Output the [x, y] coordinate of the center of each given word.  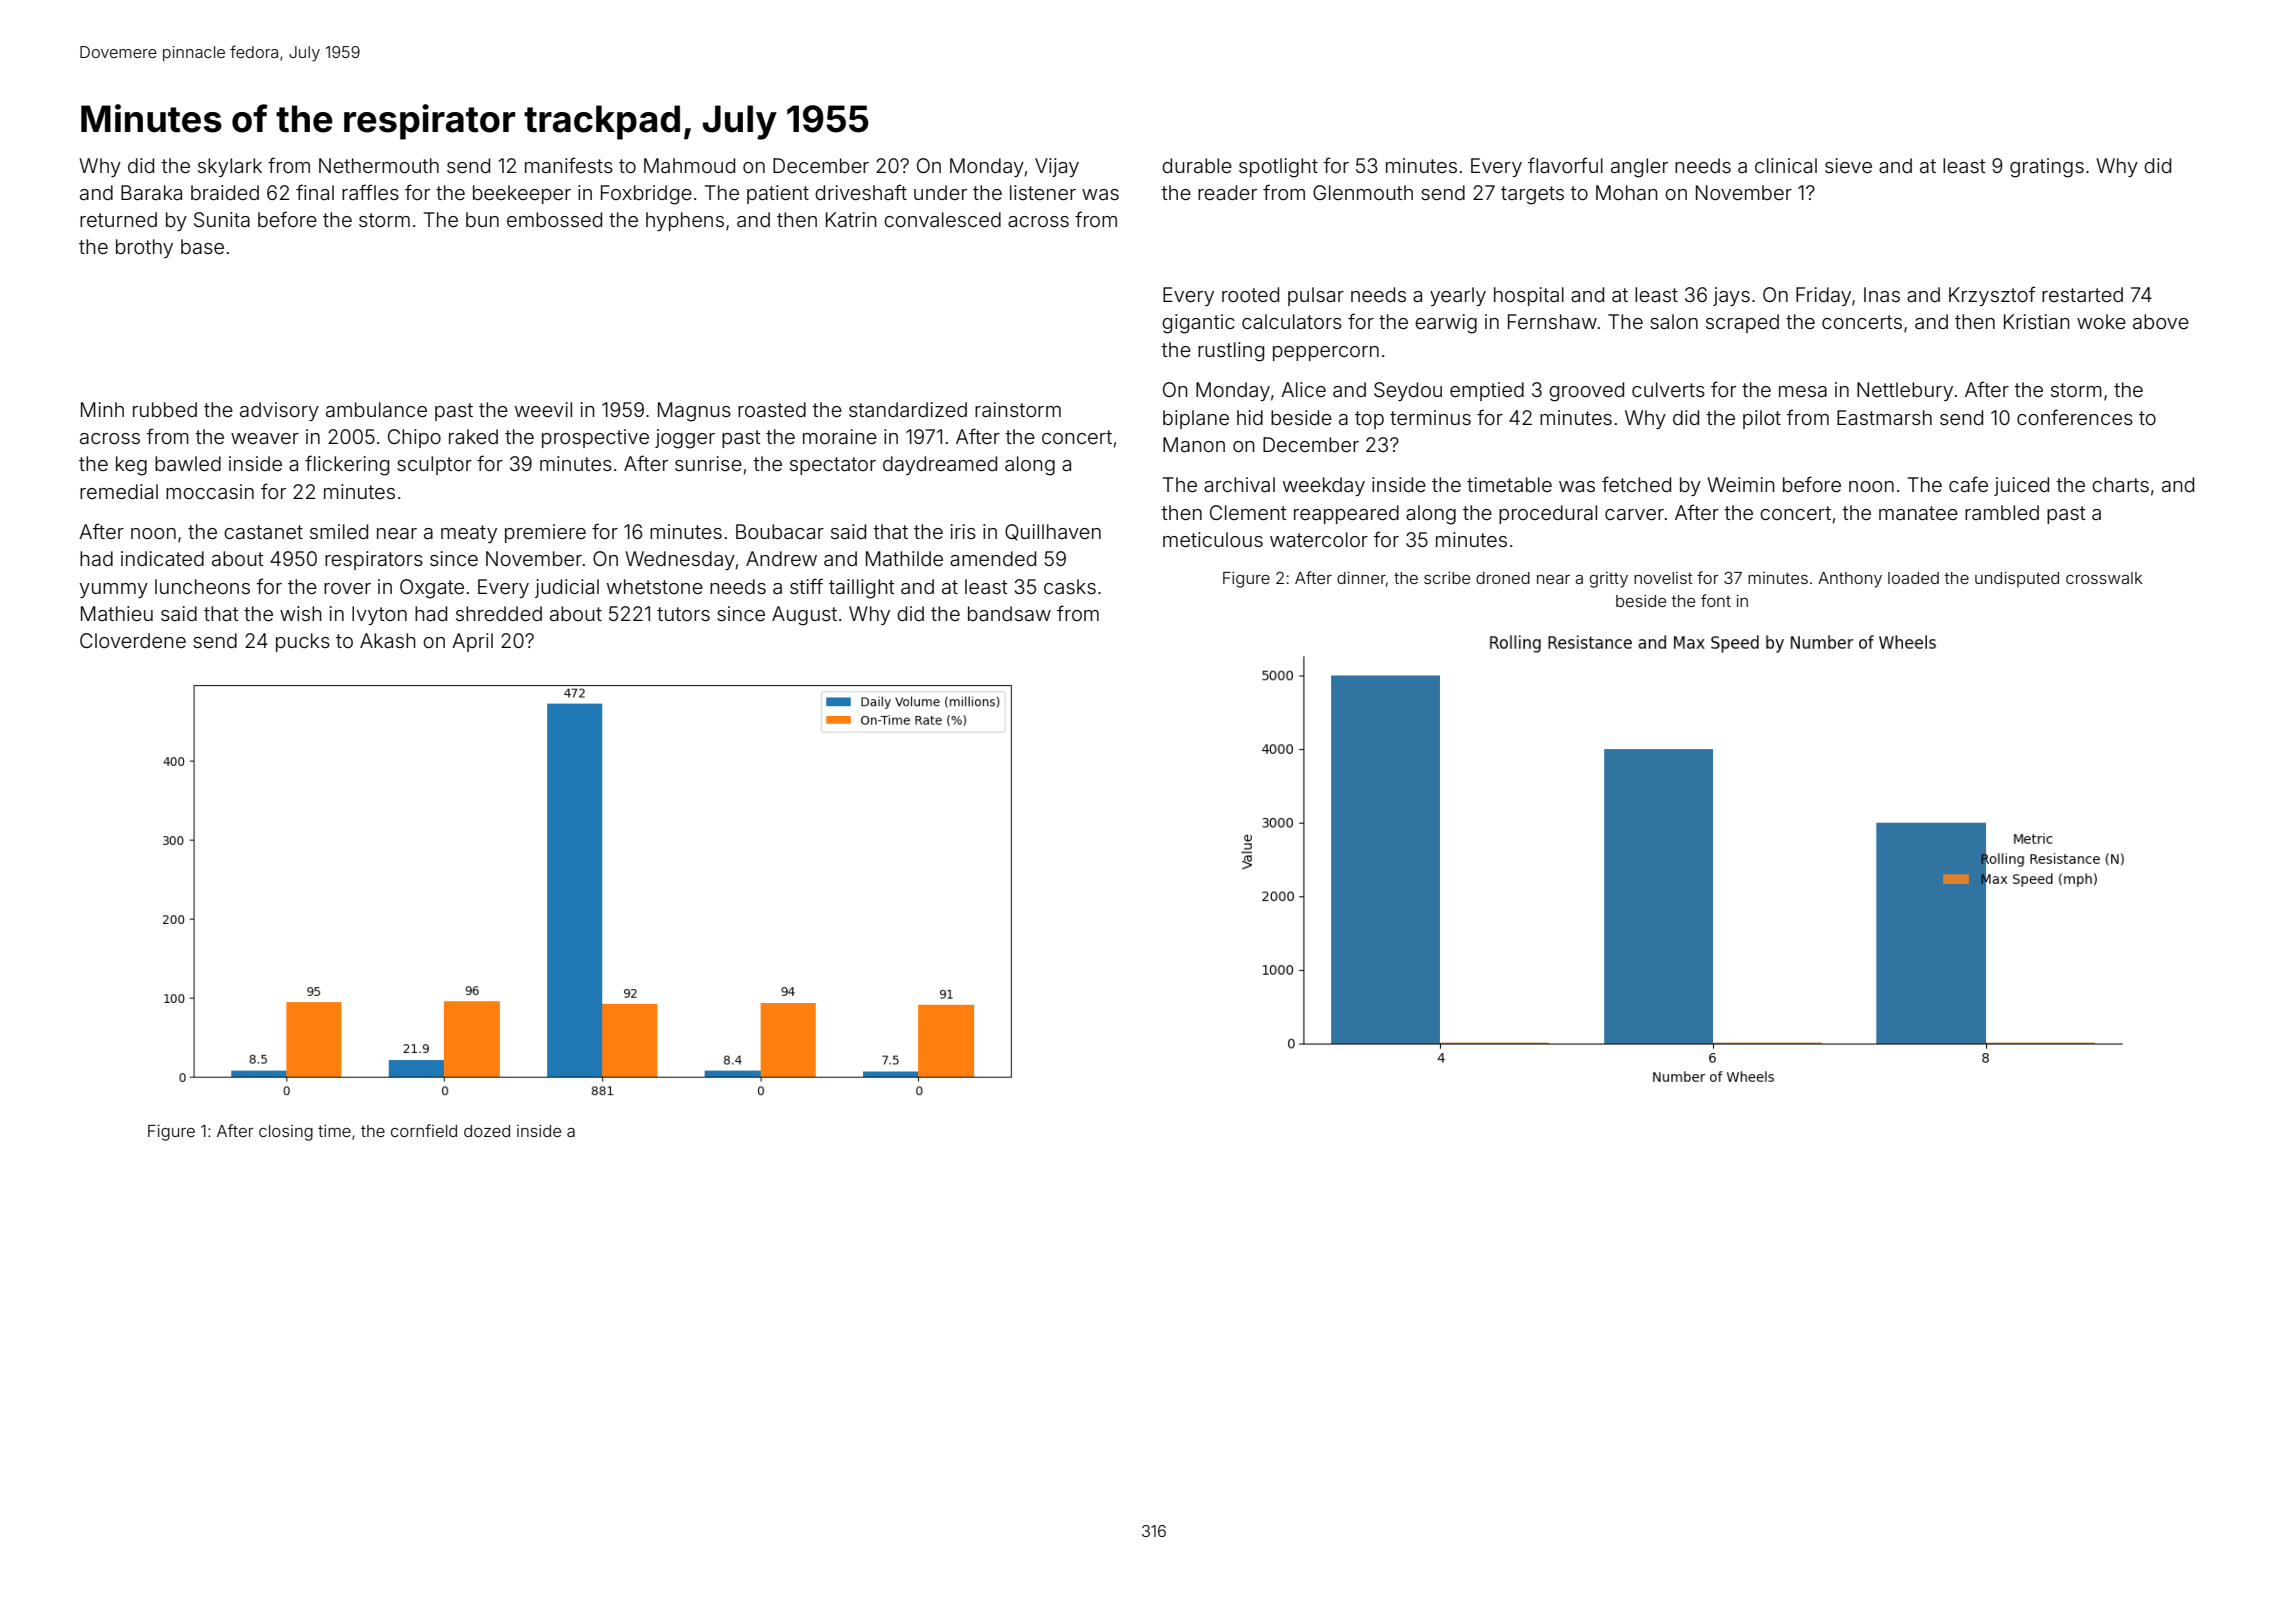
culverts [1668, 389]
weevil [543, 409]
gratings [2047, 168]
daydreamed [940, 465]
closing [286, 1133]
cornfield [424, 1130]
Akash [388, 640]
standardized [908, 409]
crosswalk [2104, 578]
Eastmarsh [1884, 417]
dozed [487, 1131]
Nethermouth [379, 165]
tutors [683, 614]
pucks [303, 642]
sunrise [708, 463]
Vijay [1057, 167]
